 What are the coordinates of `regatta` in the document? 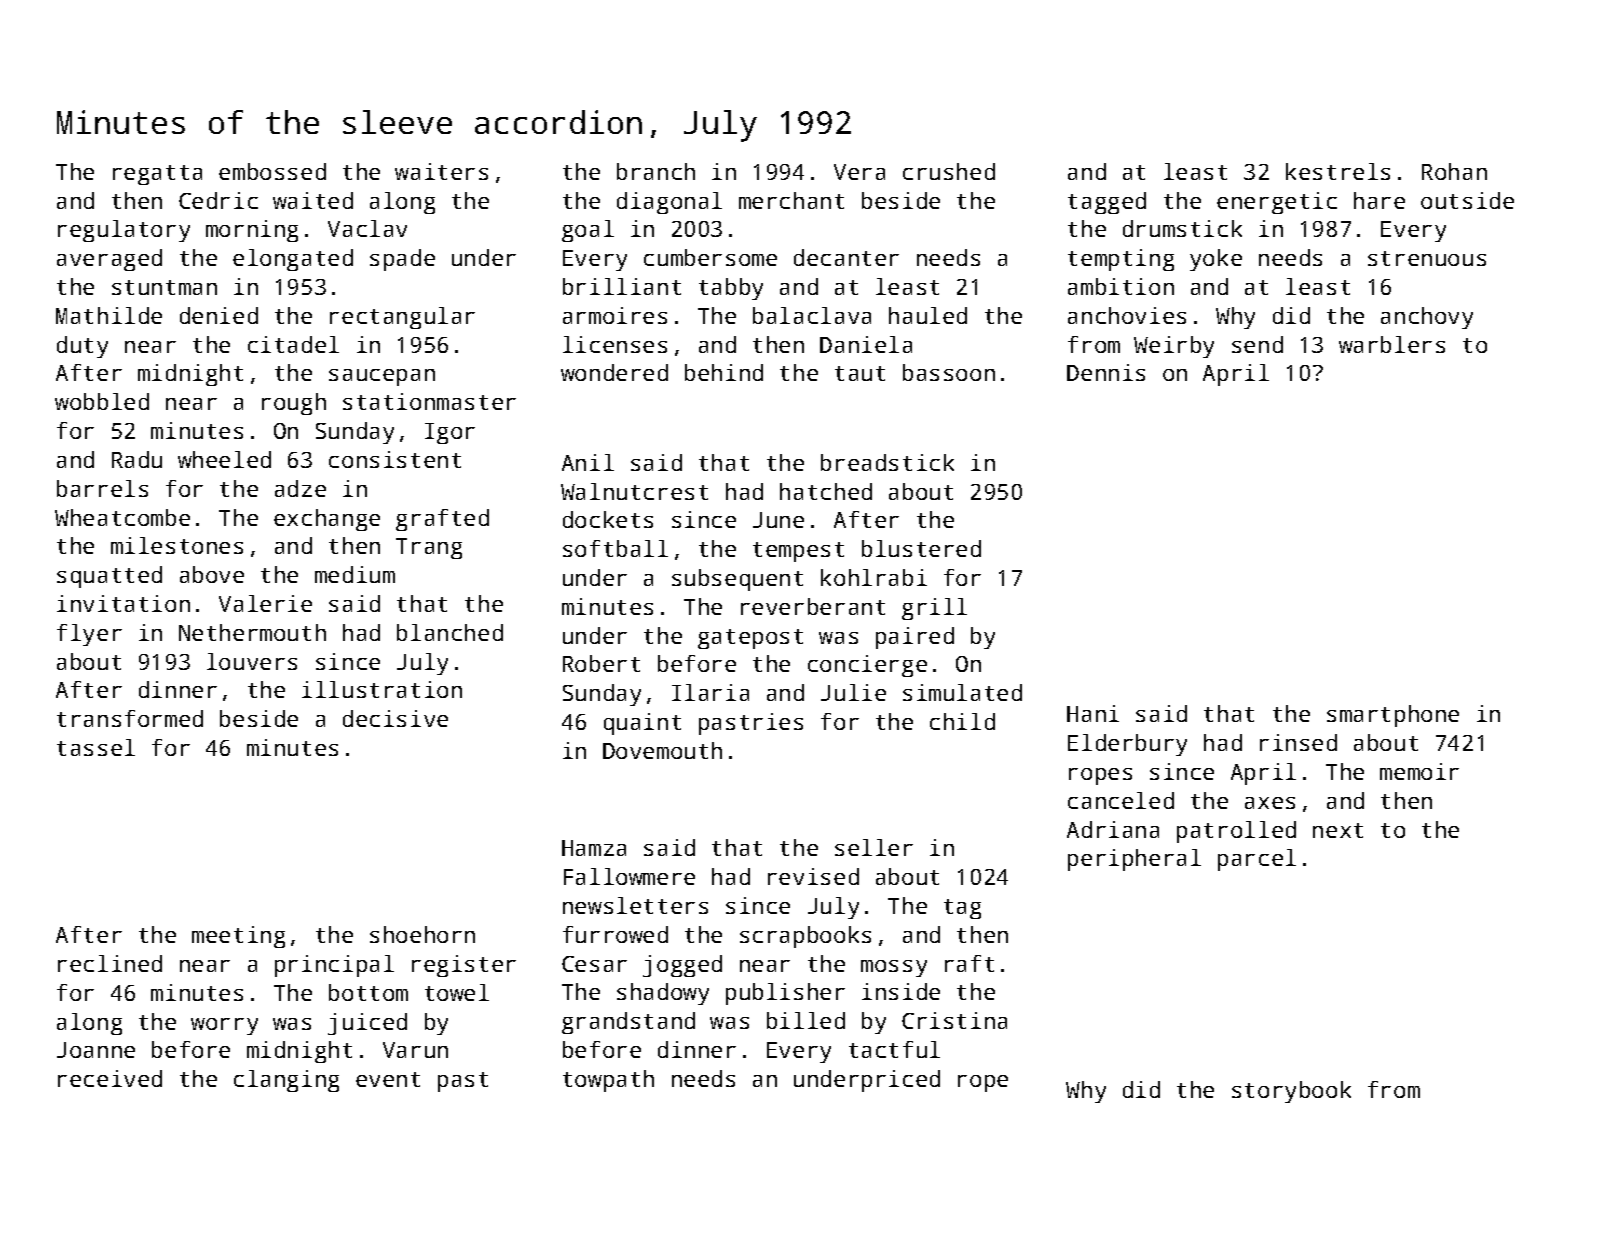 It's located at (157, 175).
